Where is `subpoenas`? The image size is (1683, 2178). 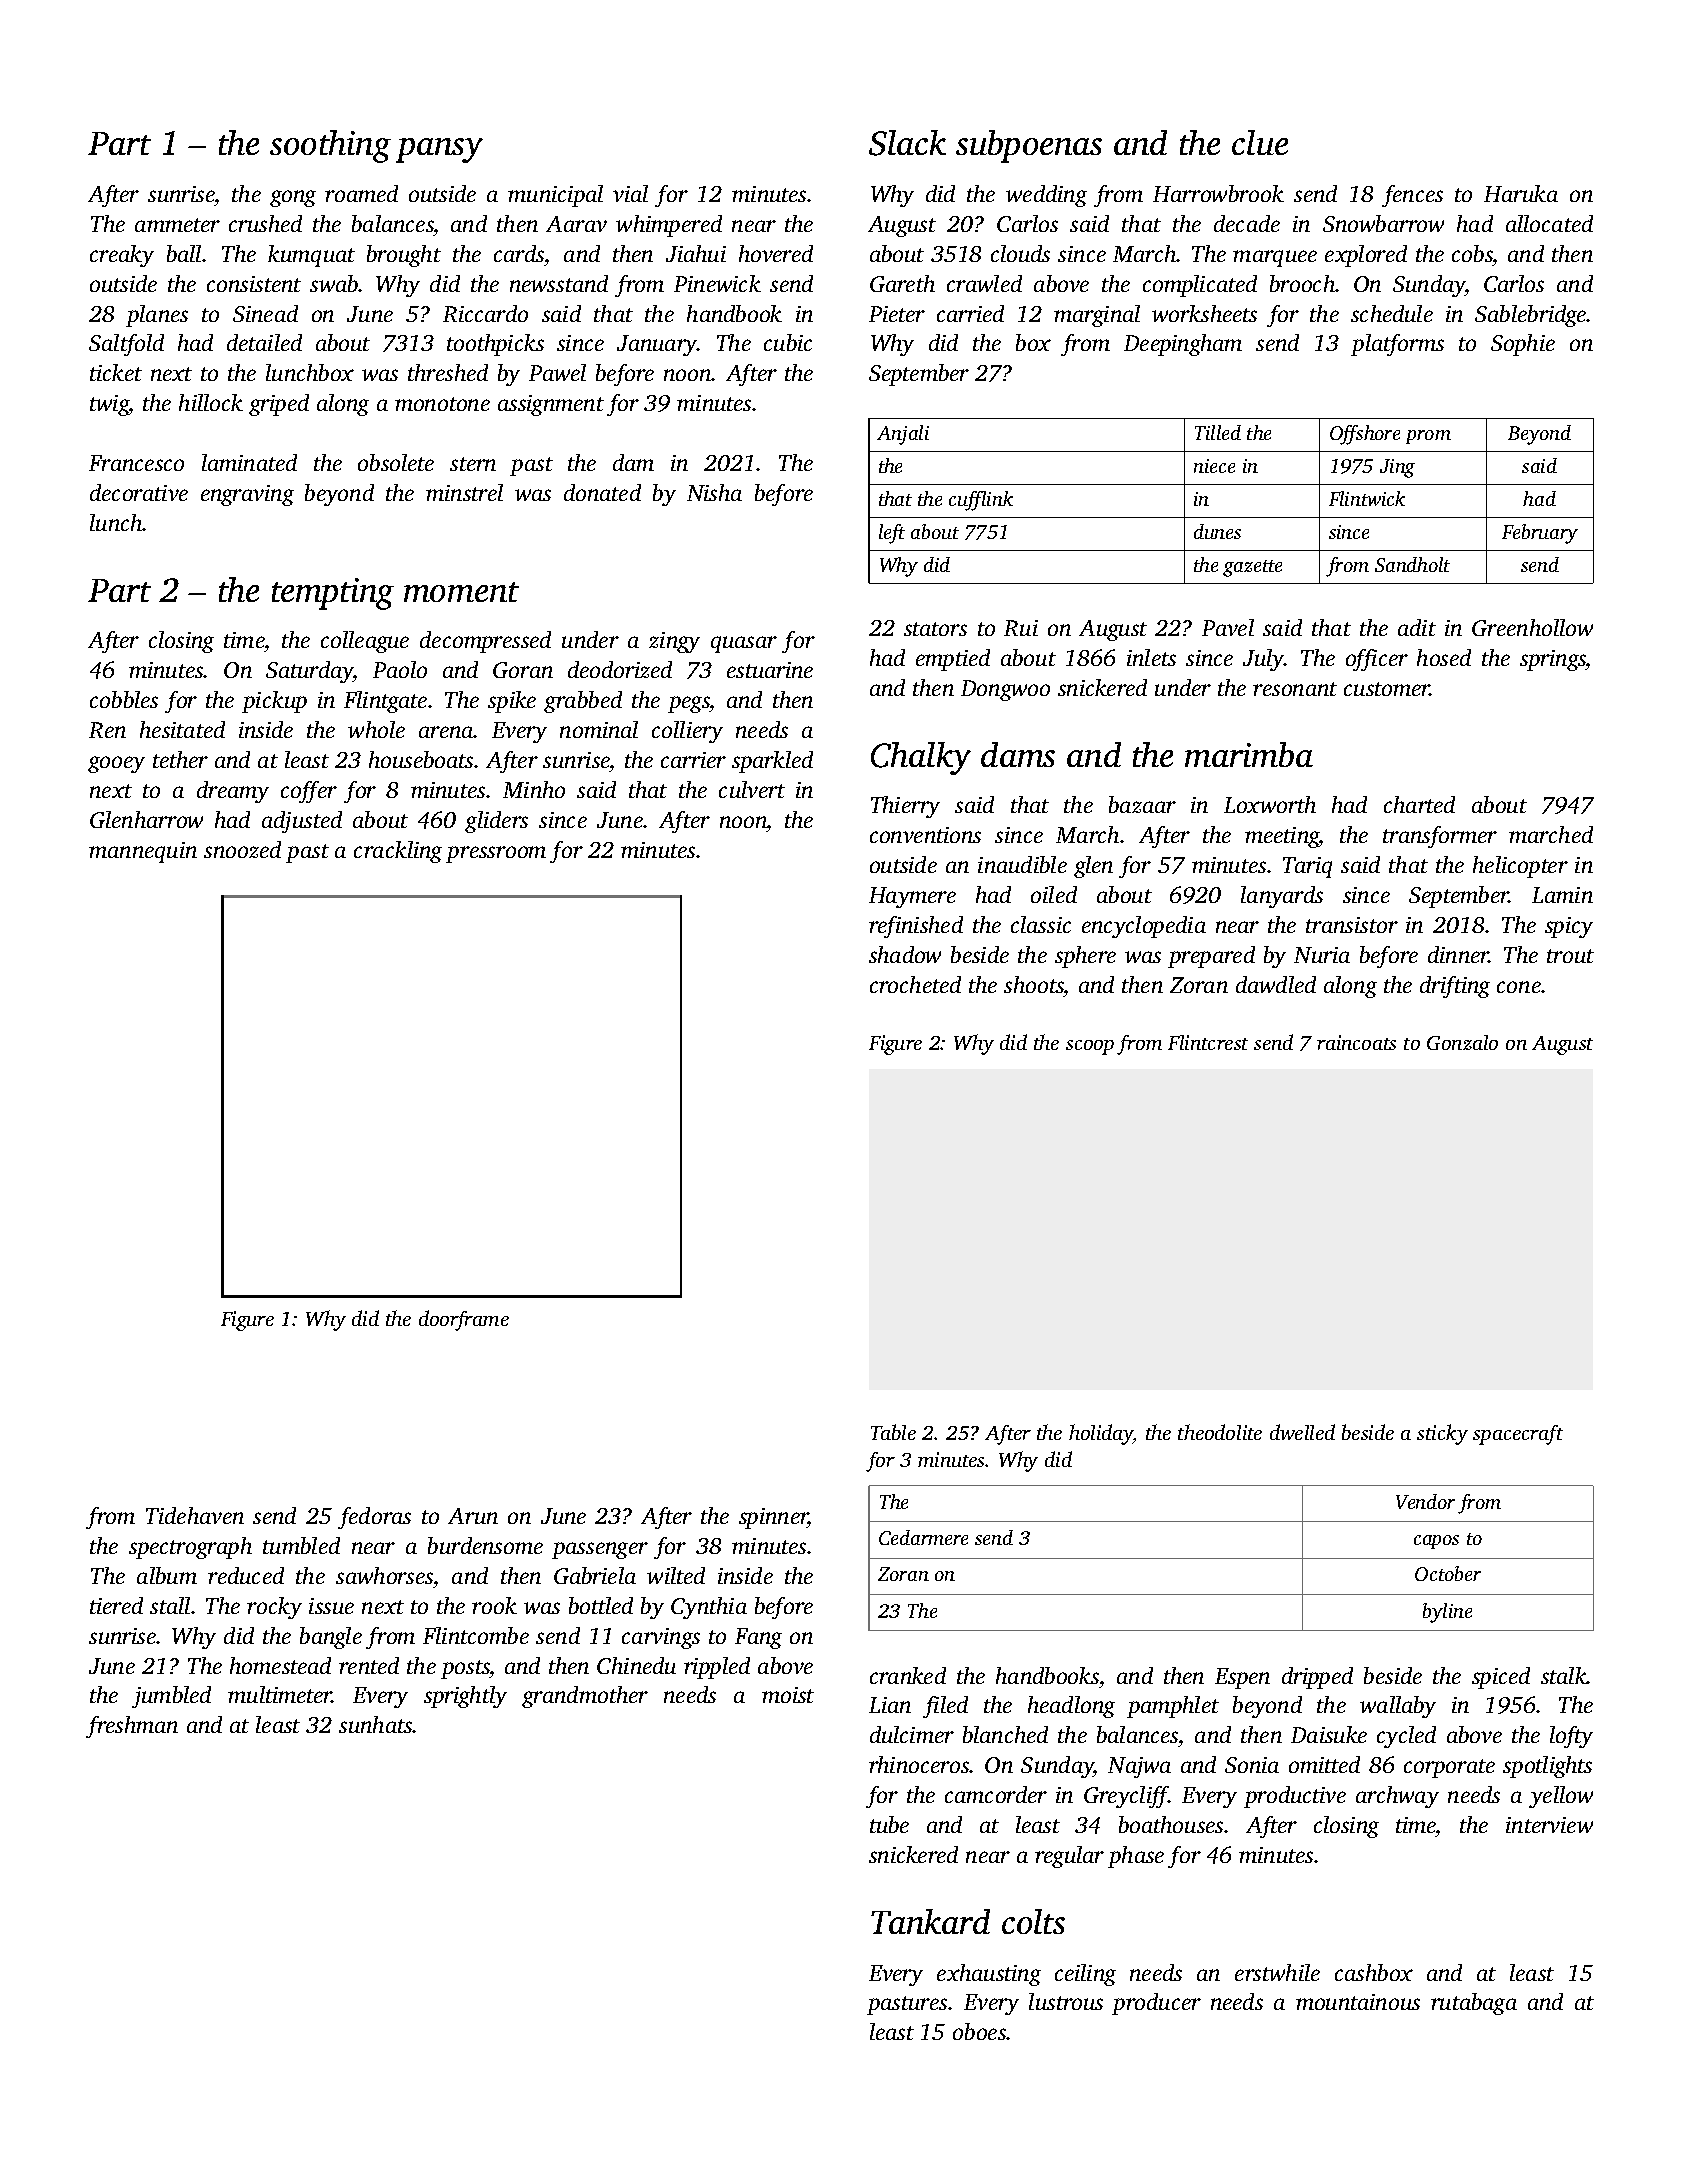 subpoenas is located at coordinates (1029, 146).
